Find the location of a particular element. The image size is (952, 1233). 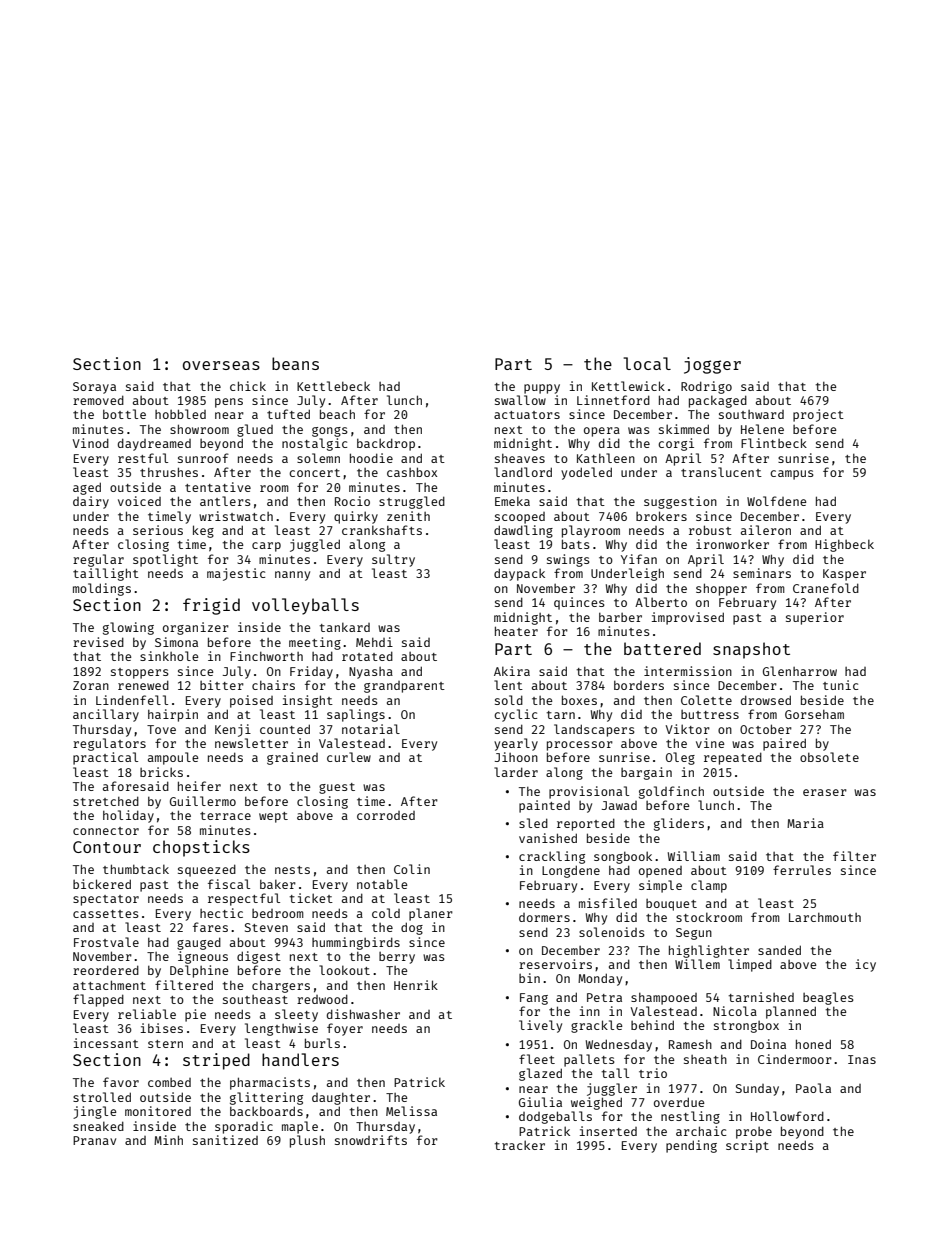

handlers is located at coordinates (300, 1059).
